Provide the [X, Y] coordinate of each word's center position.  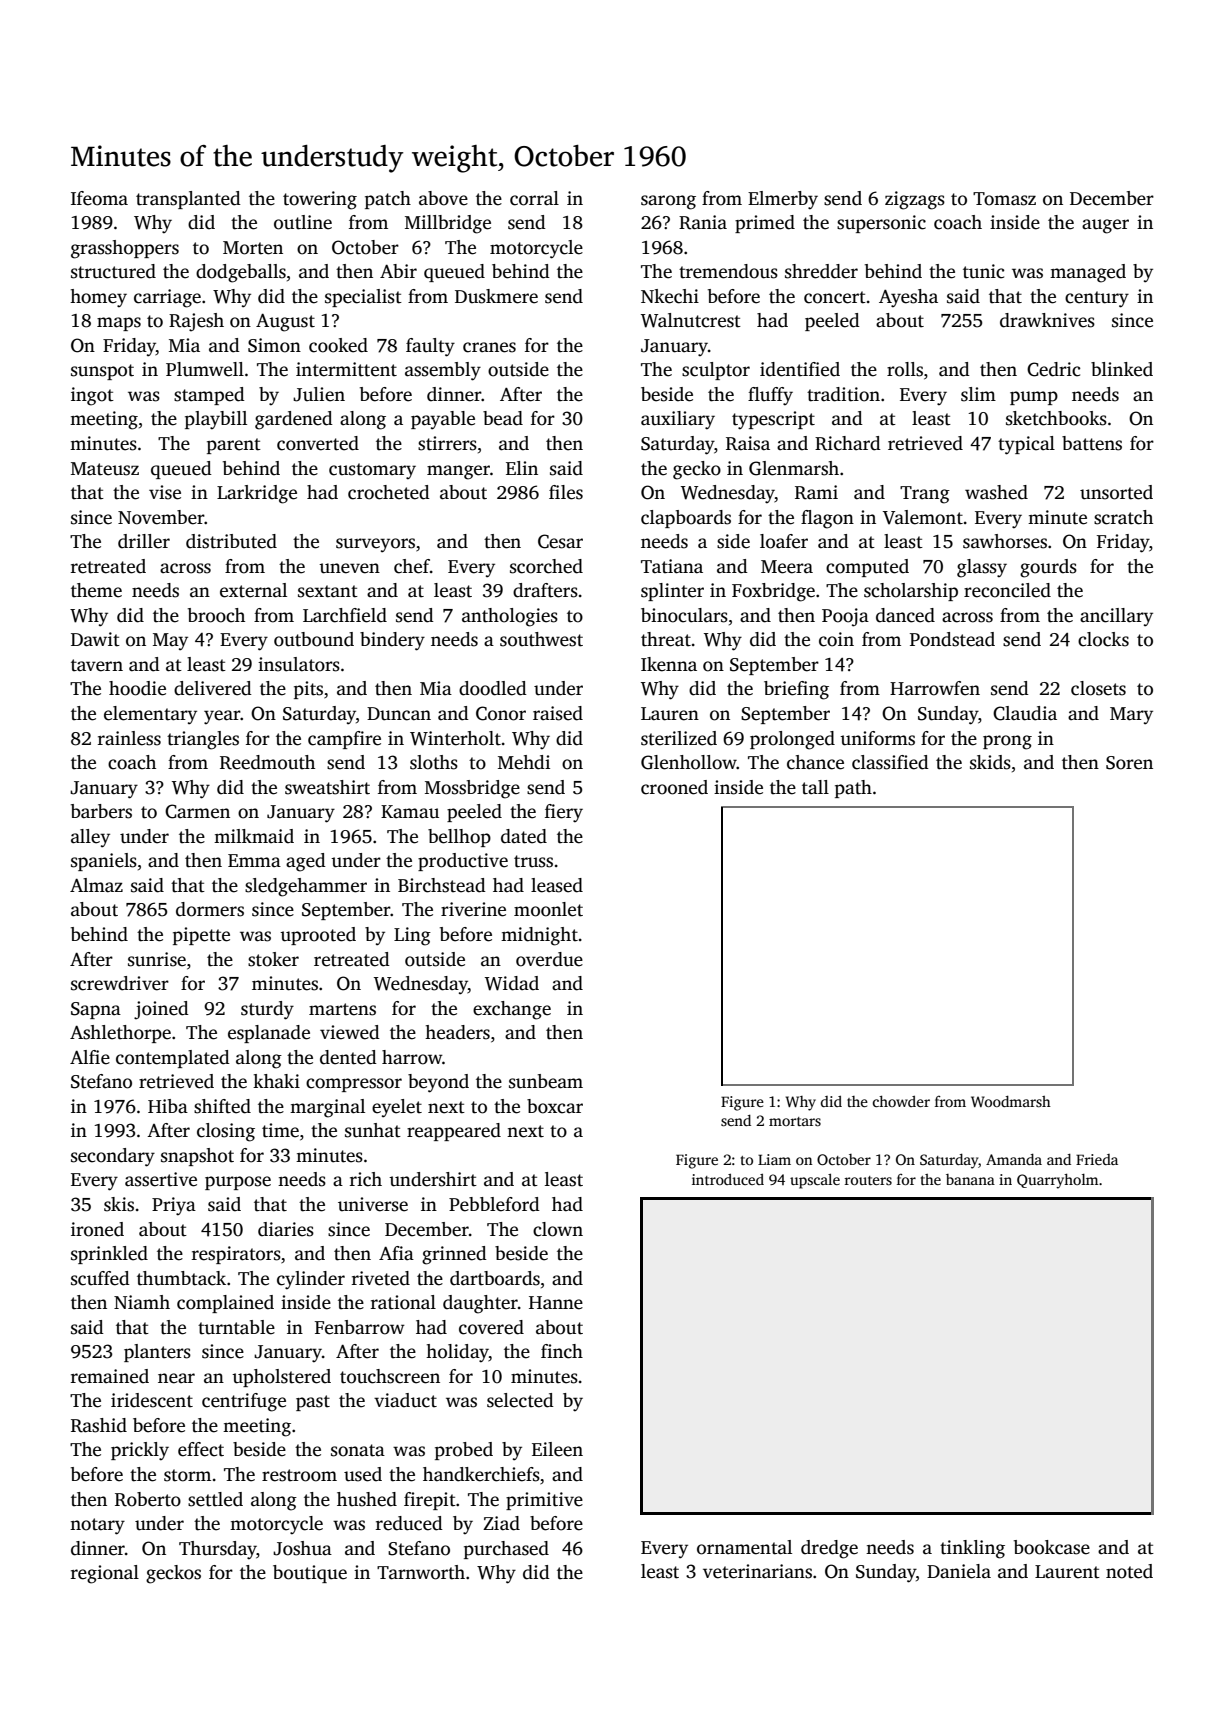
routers [868, 1180]
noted [1129, 1571]
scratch [1123, 517]
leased [557, 885]
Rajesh [196, 322]
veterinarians [757, 1571]
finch [562, 1351]
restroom [299, 1475]
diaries [286, 1229]
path [853, 789]
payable [443, 420]
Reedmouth [267, 762]
